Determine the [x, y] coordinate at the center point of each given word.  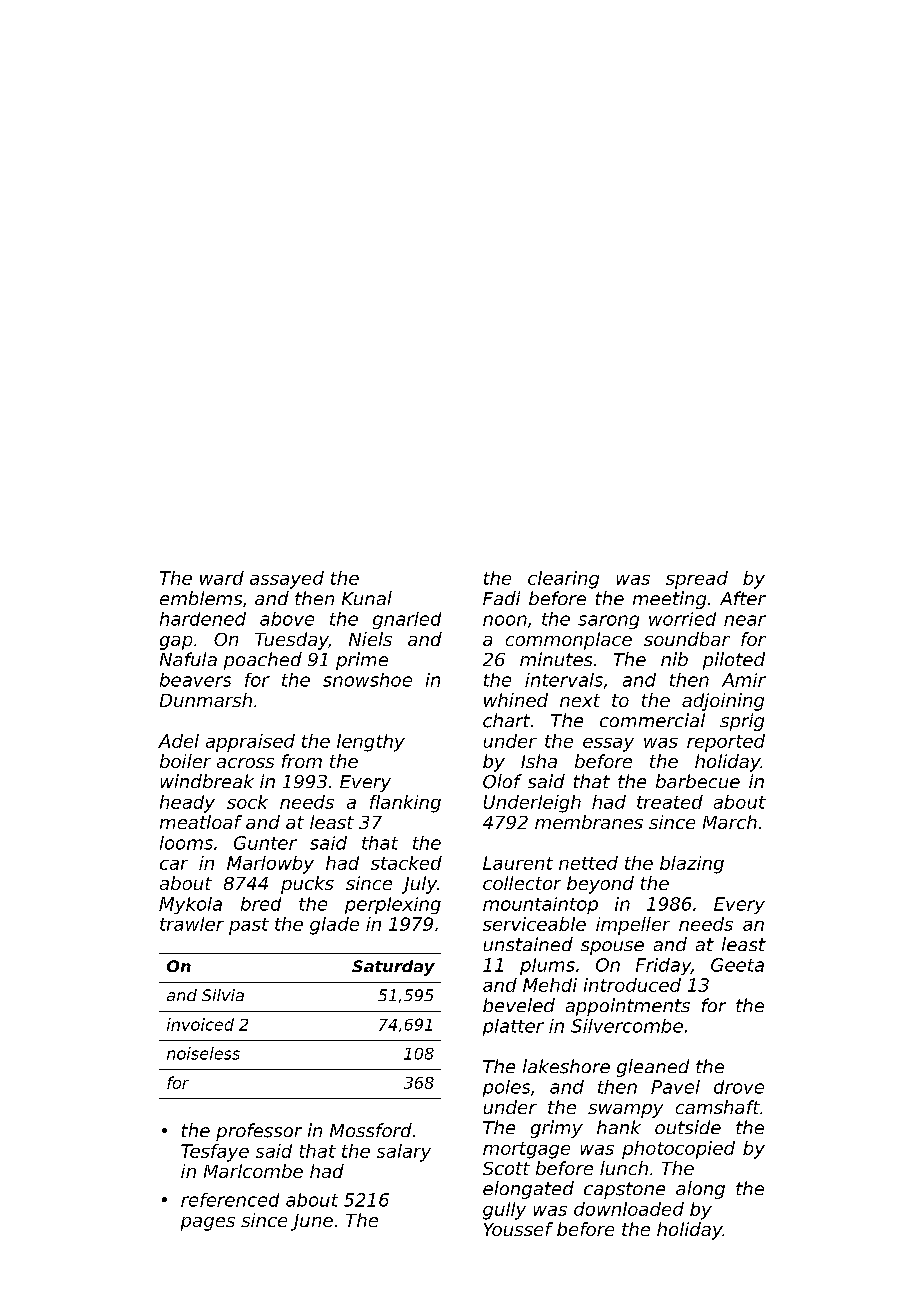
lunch [624, 1168]
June [312, 1222]
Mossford [371, 1130]
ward [222, 578]
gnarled [407, 620]
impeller [633, 926]
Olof [502, 781]
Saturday [393, 968]
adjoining [723, 702]
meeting [669, 600]
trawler [192, 924]
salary [404, 1153]
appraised [250, 743]
